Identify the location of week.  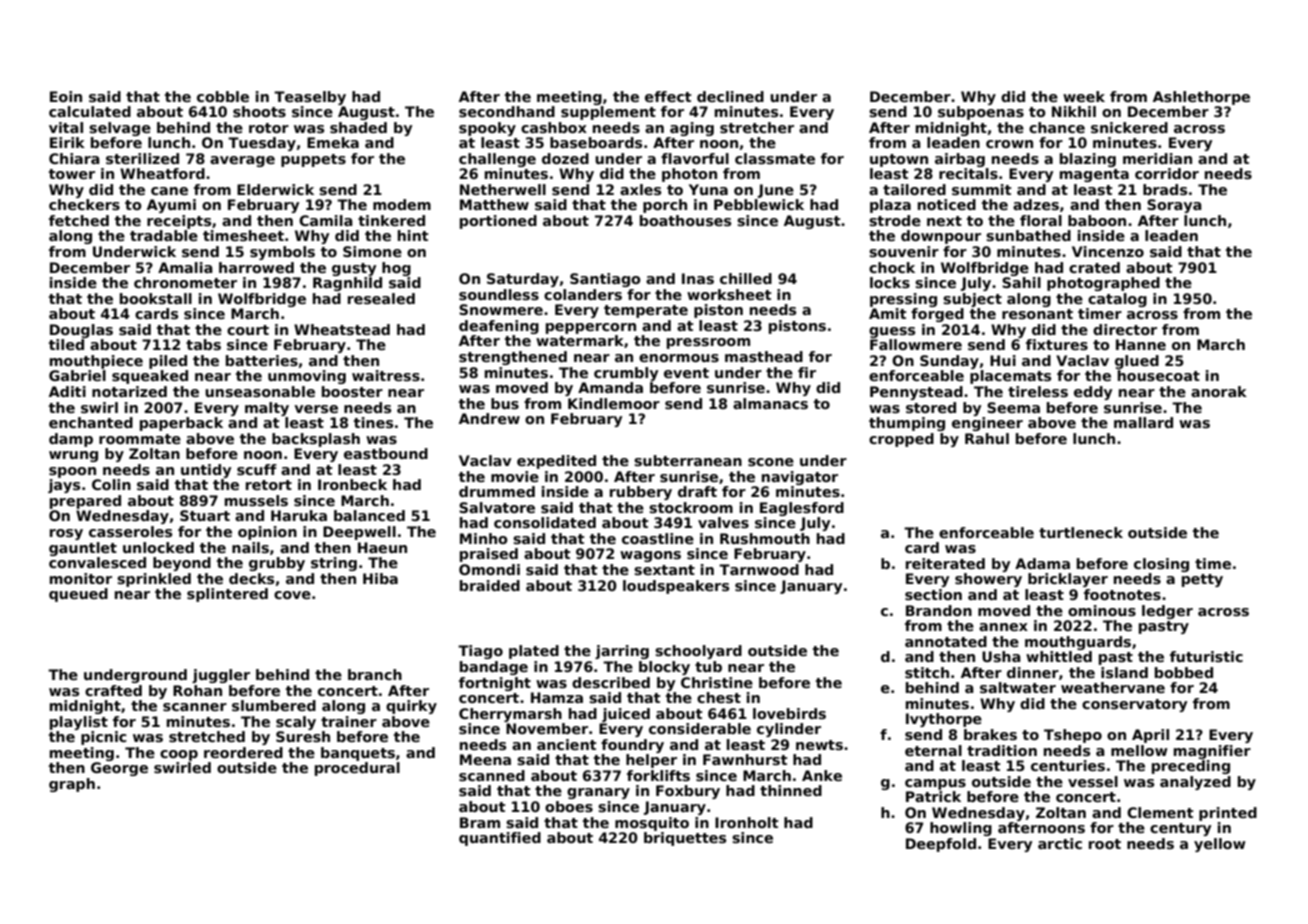
(1084, 96).
